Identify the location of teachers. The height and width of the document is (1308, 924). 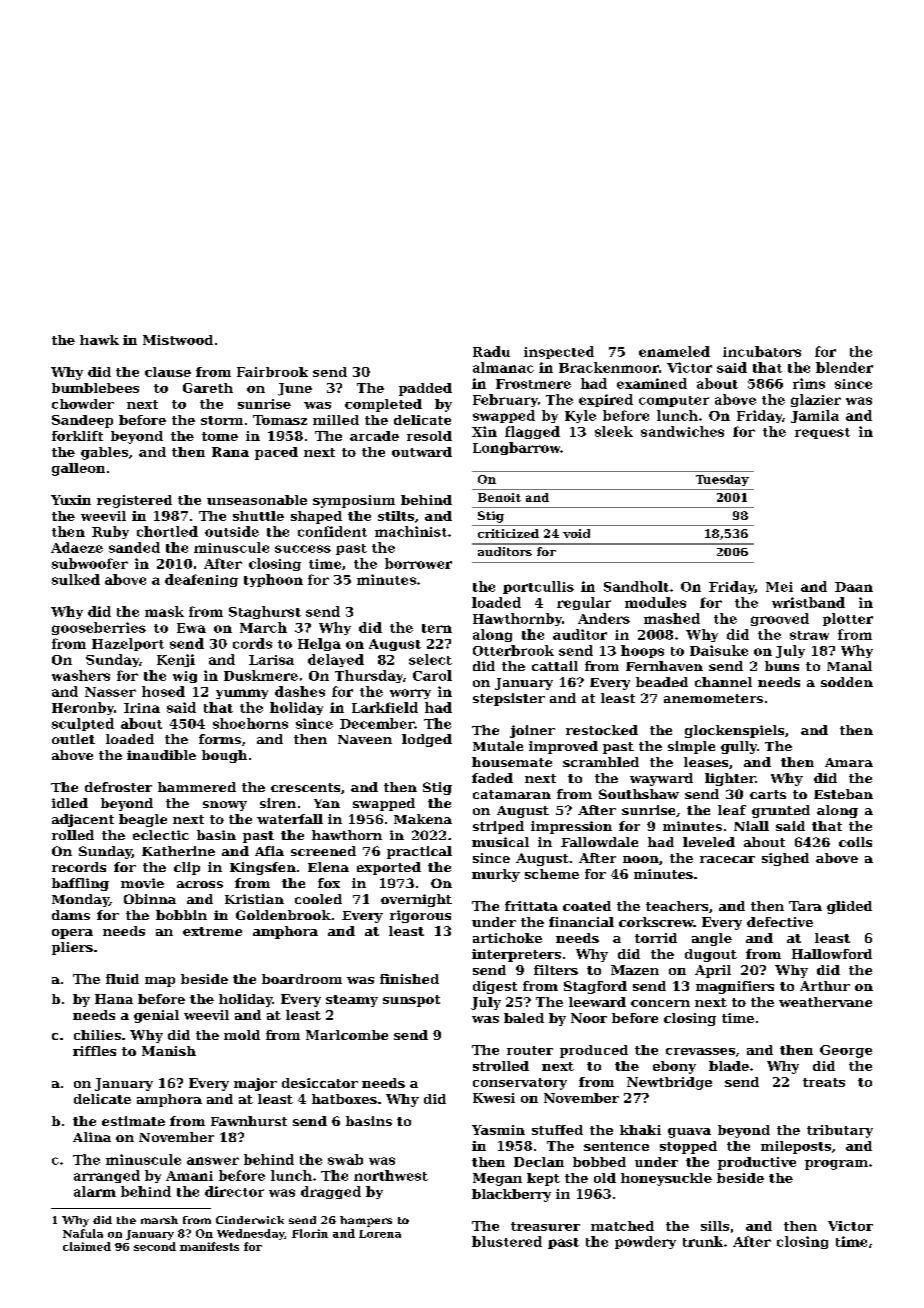
(677, 906).
